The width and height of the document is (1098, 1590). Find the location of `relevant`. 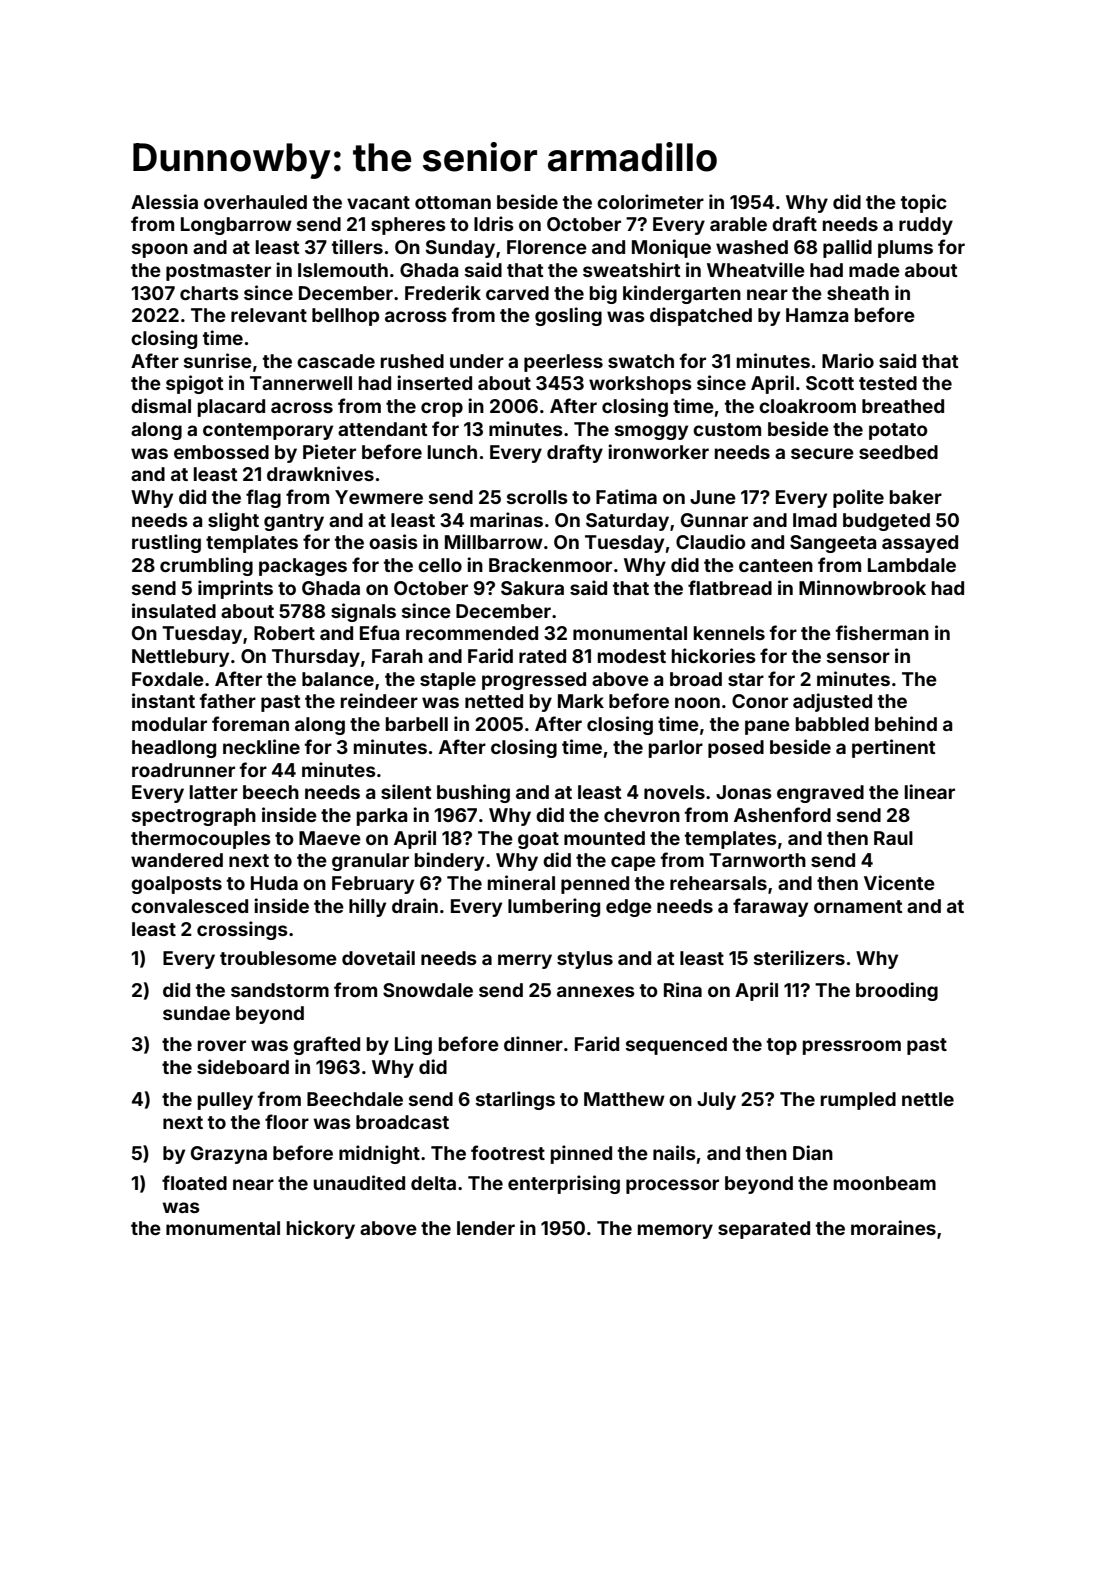

relevant is located at coordinates (269, 315).
